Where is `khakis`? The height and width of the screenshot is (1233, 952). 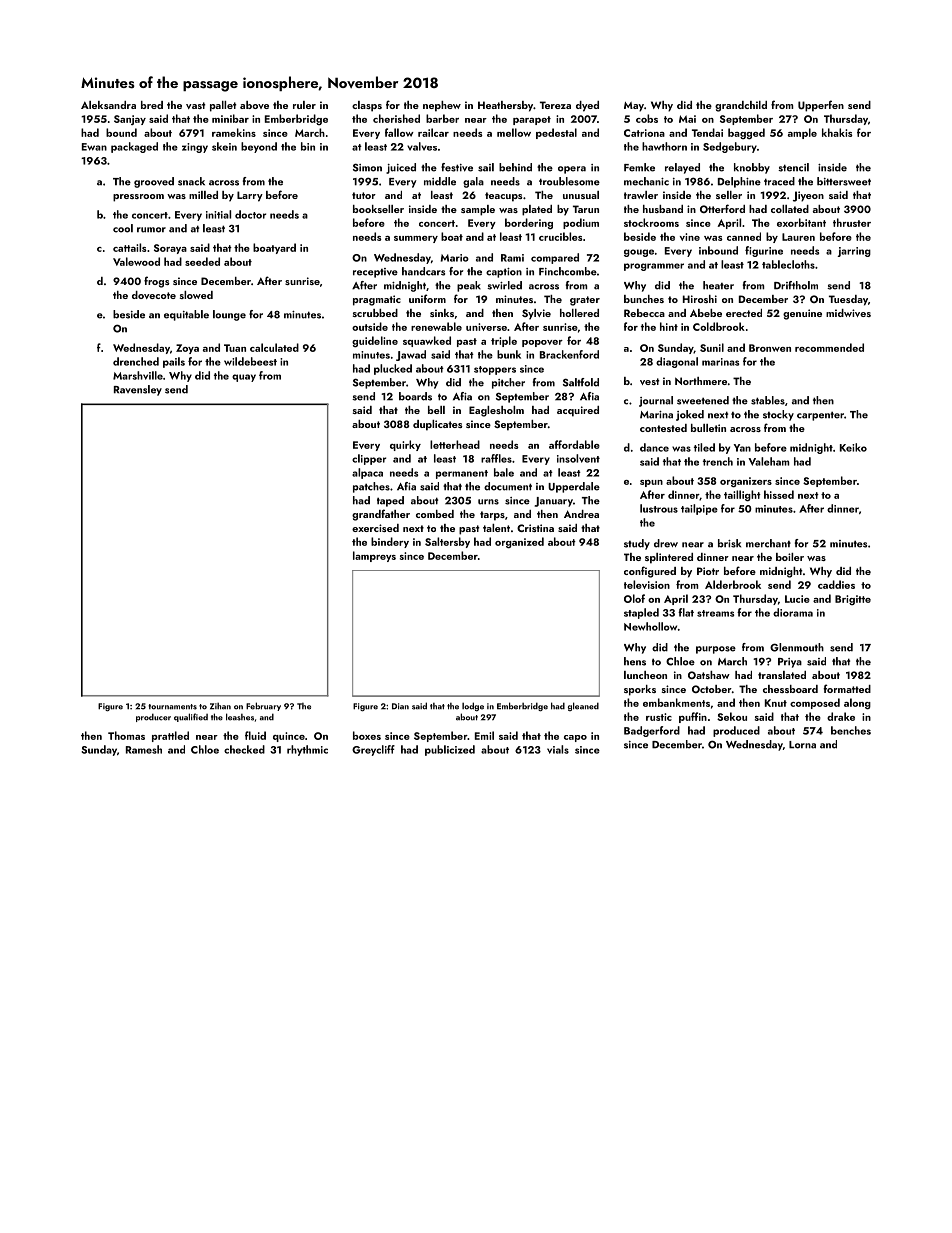 khakis is located at coordinates (837, 132).
